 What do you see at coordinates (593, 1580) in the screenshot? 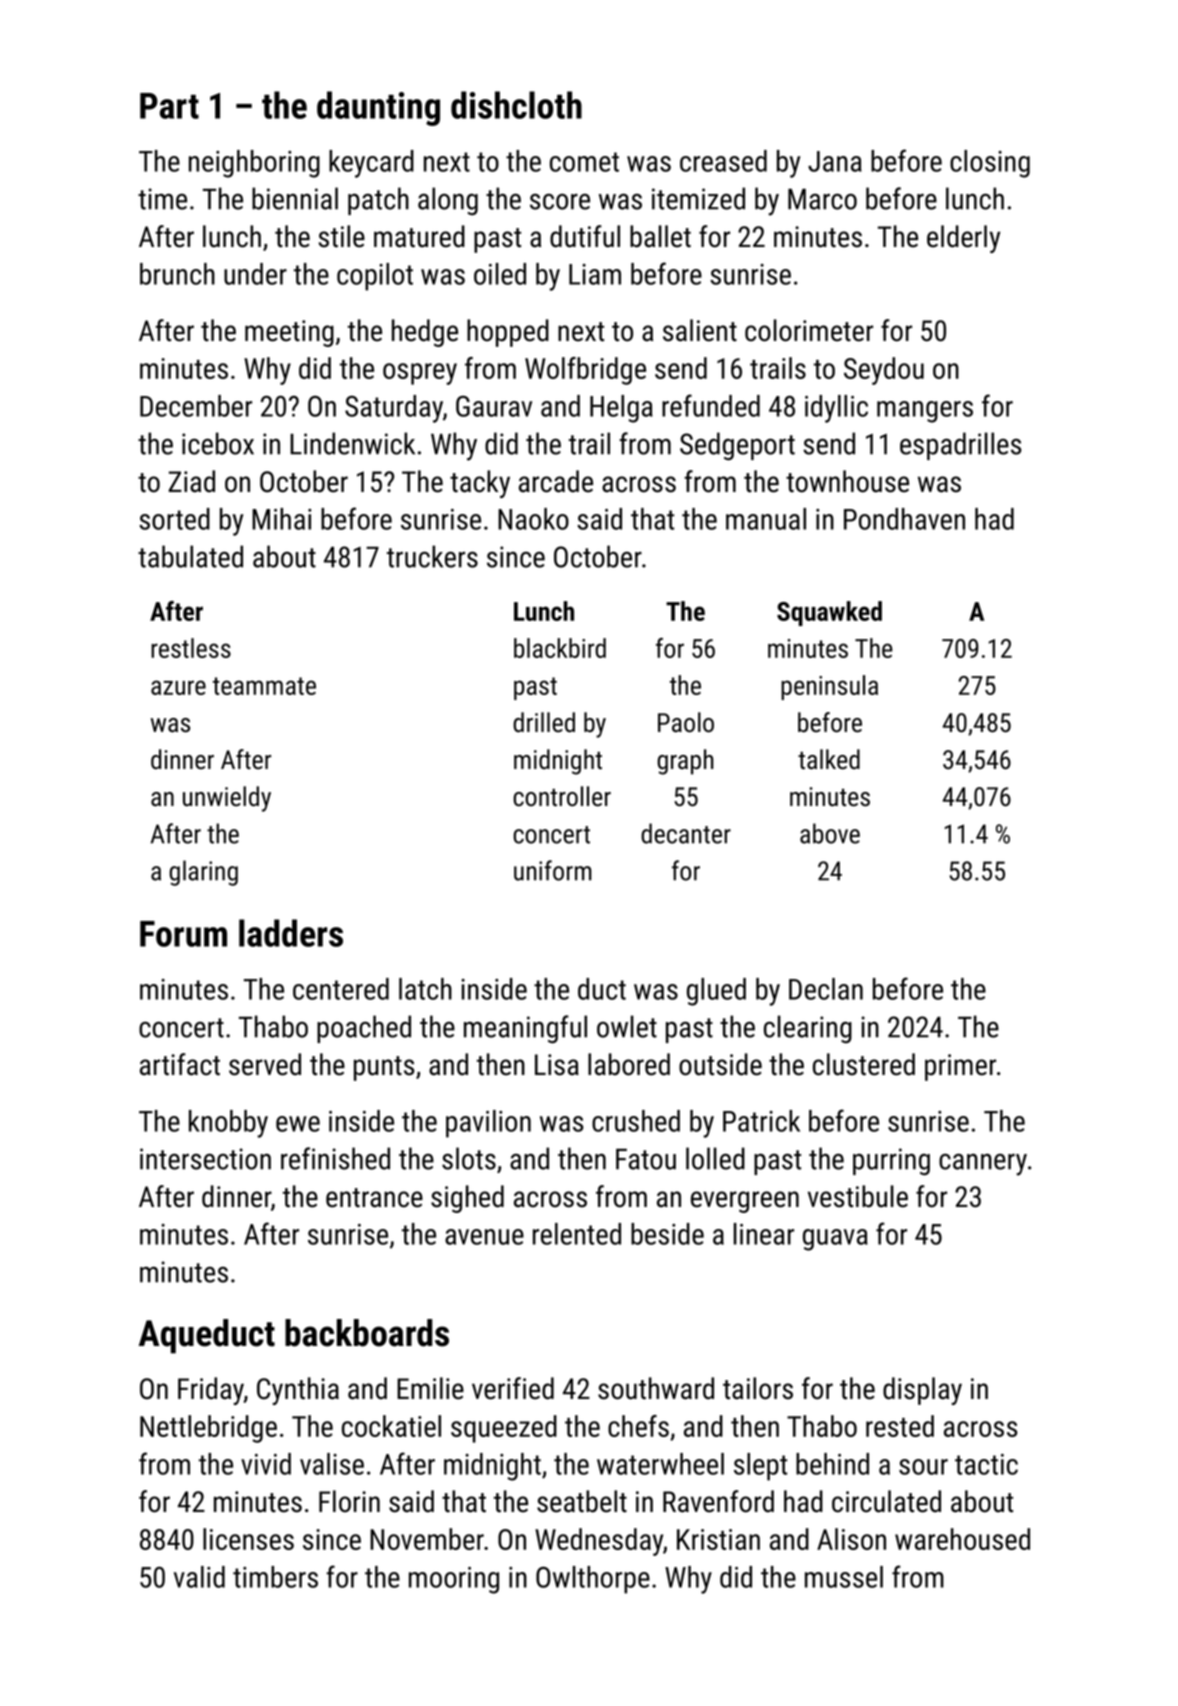
I see `Owlthorpe` at bounding box center [593, 1580].
